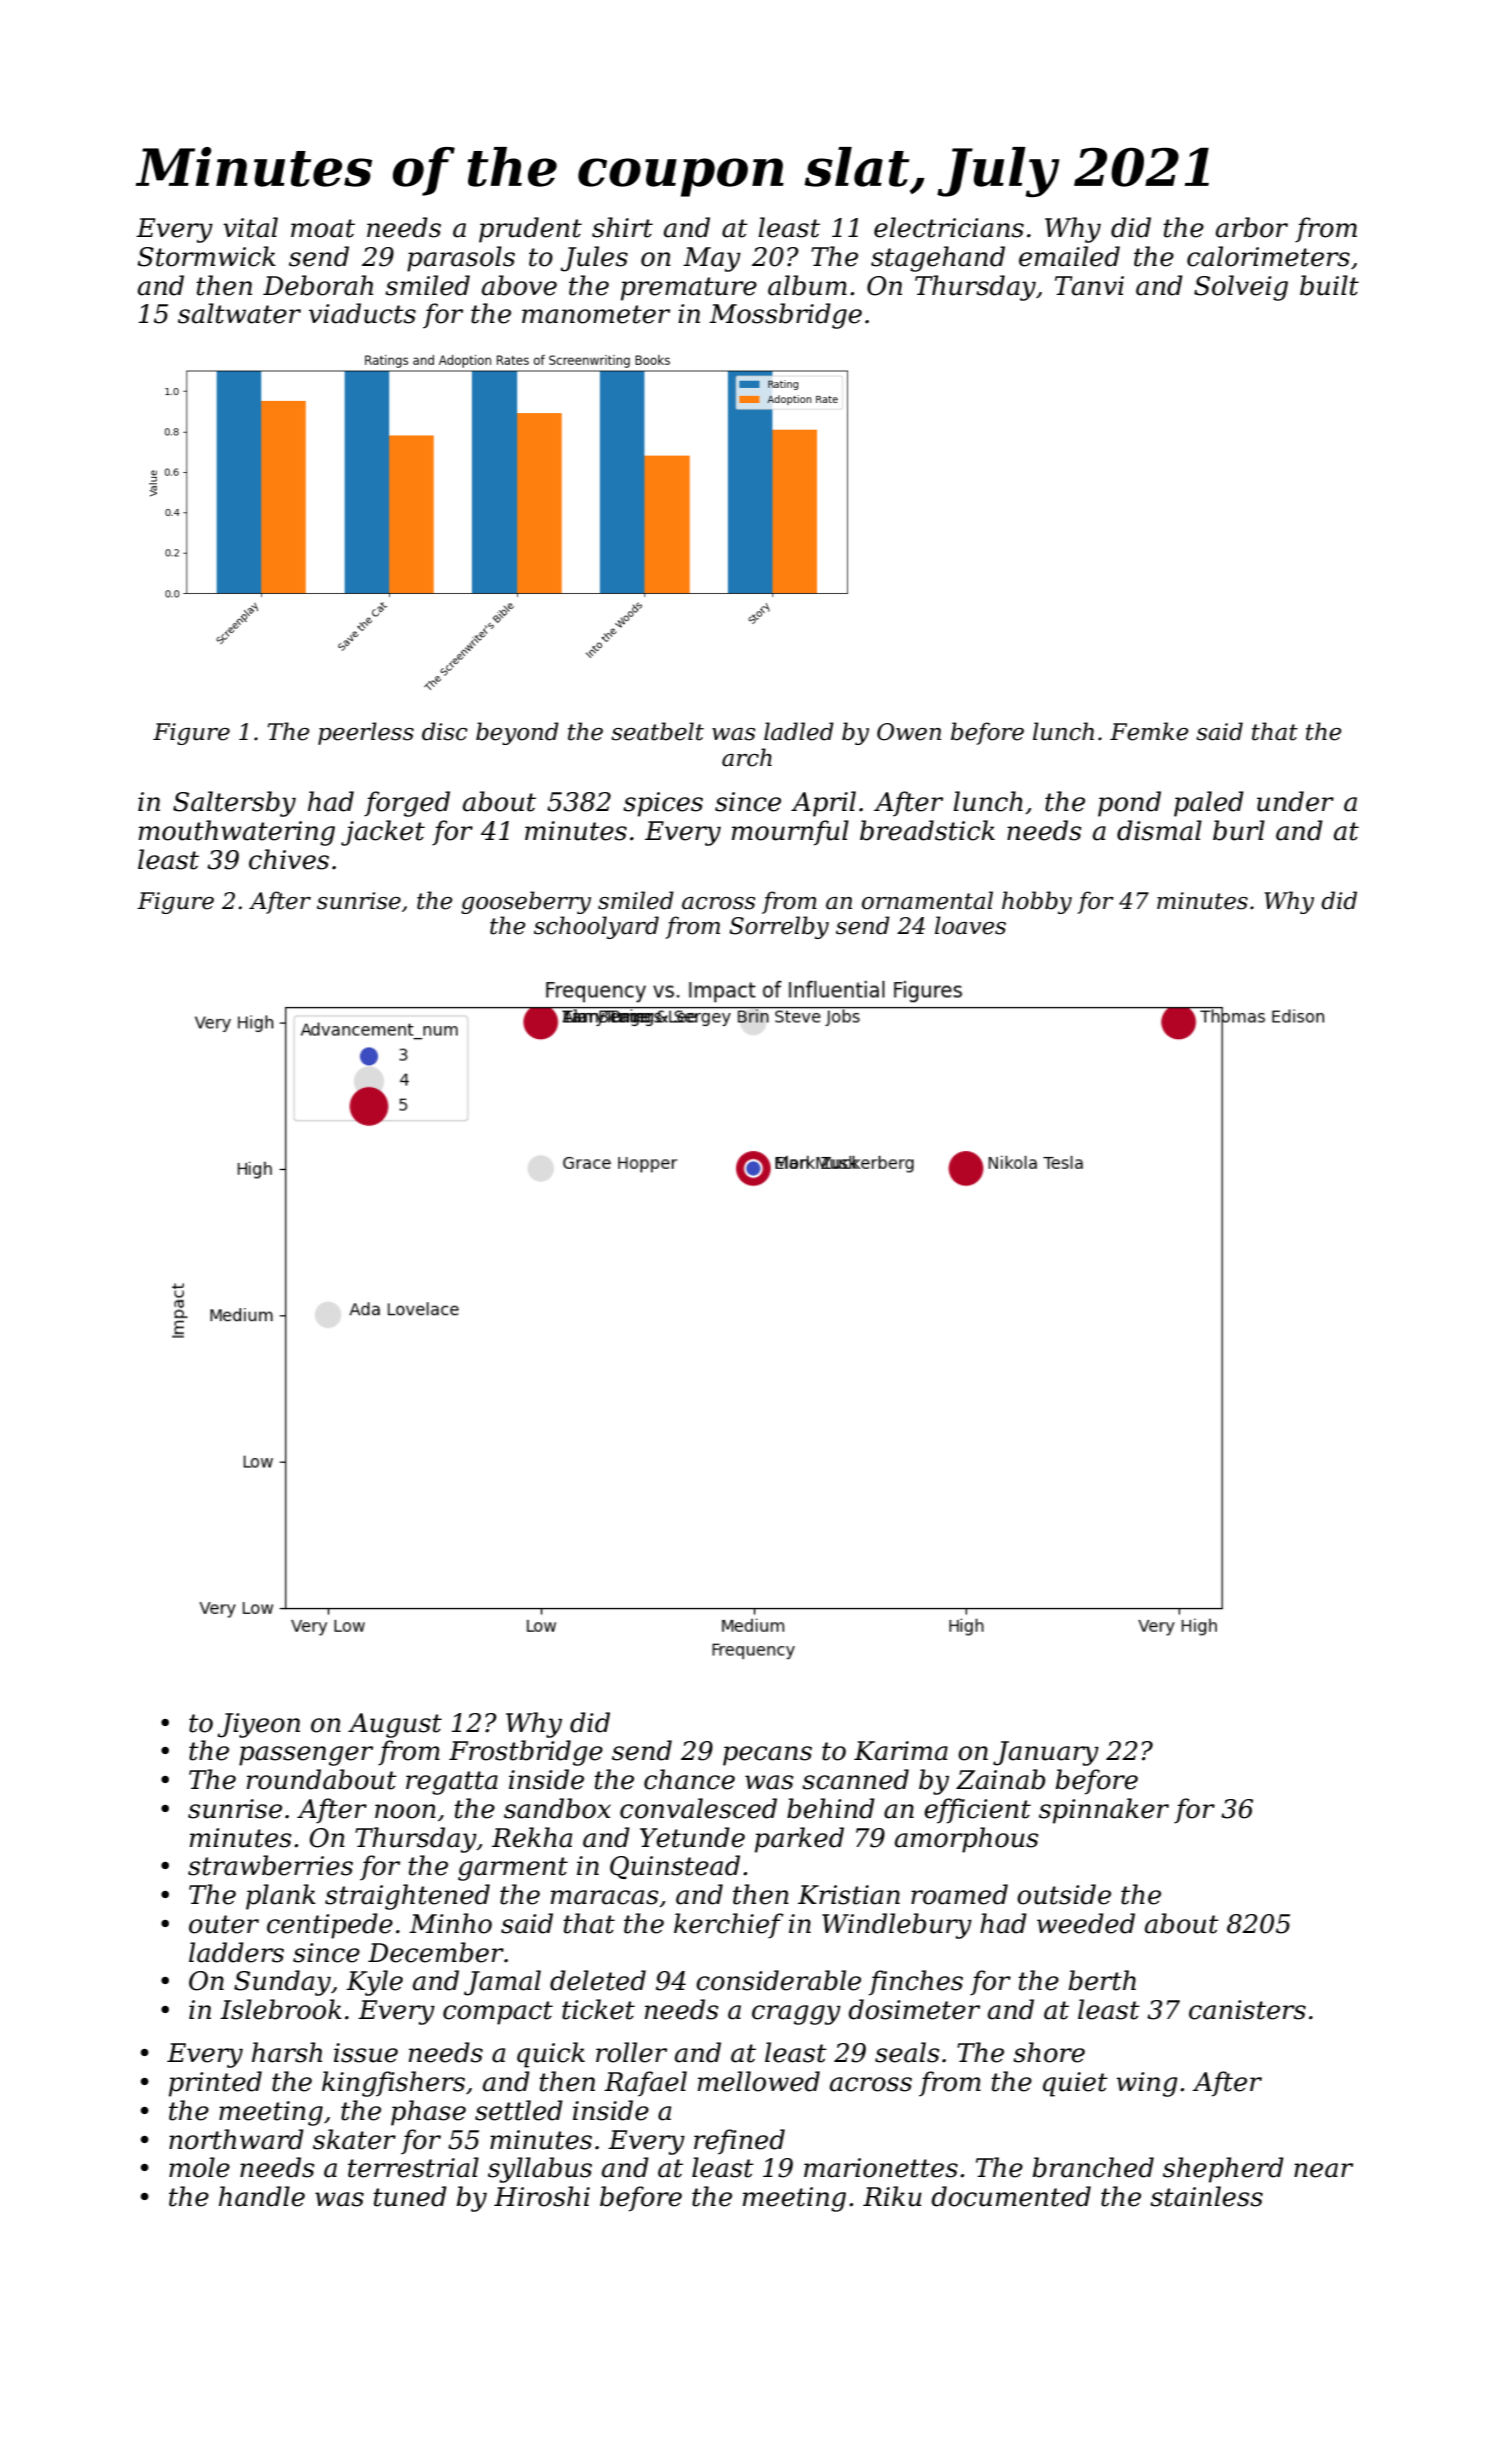  What do you see at coordinates (949, 227) in the screenshot?
I see `electricians` at bounding box center [949, 227].
